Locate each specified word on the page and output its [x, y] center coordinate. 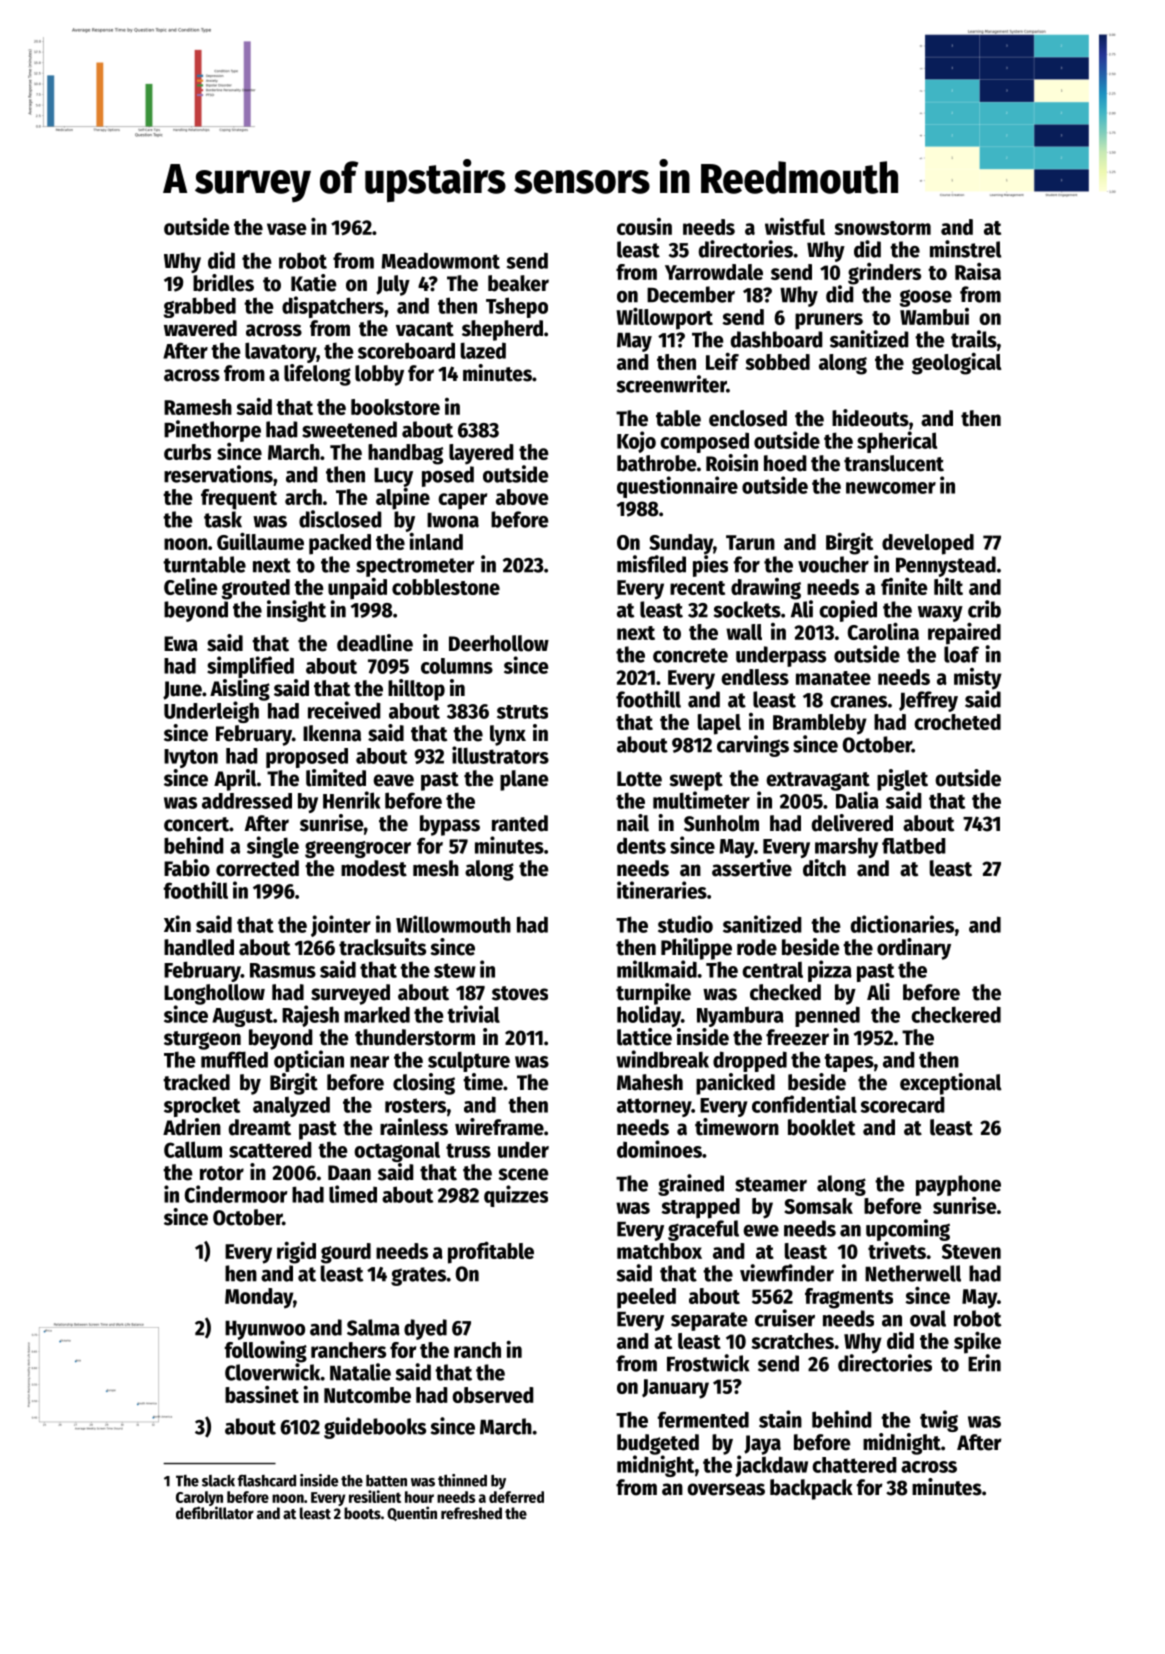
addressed [247, 801]
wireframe [499, 1127]
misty [978, 679]
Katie [314, 283]
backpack [811, 1489]
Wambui [934, 316]
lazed [483, 350]
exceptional [951, 1084]
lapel [719, 724]
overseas [726, 1489]
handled [199, 947]
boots [362, 1513]
